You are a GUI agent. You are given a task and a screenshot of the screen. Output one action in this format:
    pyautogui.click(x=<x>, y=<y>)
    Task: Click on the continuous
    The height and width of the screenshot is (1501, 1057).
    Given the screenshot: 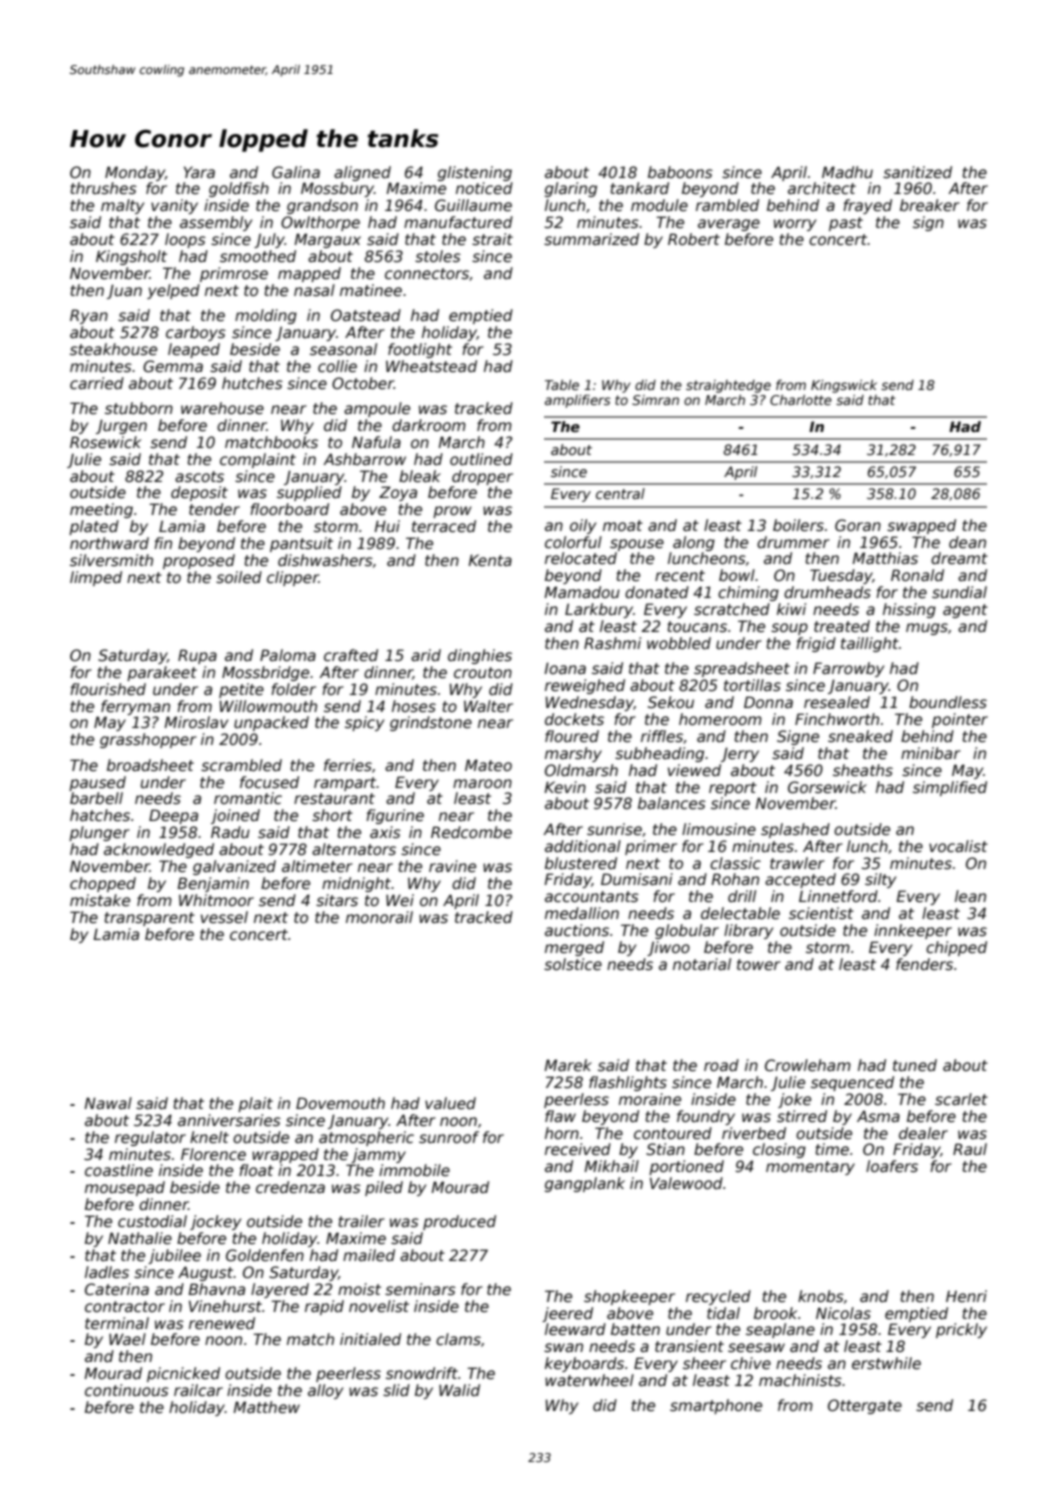 What is the action you would take?
    pyautogui.click(x=127, y=1390)
